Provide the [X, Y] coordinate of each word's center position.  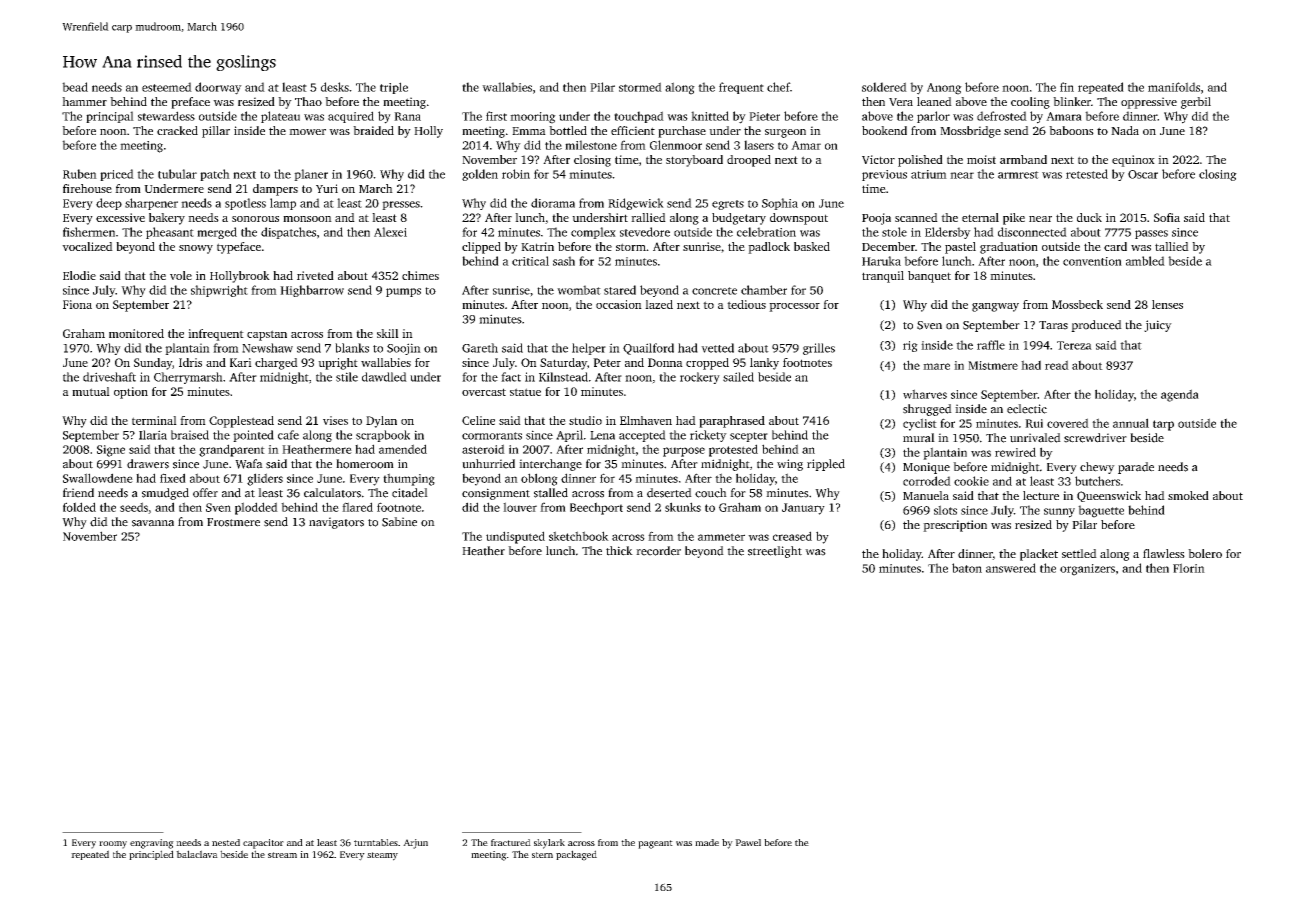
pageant [655, 844]
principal [110, 117]
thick [619, 551]
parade [1136, 468]
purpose [684, 452]
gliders [265, 479]
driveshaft [109, 377]
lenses [1167, 304]
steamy [382, 856]
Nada [1125, 130]
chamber [764, 290]
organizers [1087, 570]
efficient [633, 130]
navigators [336, 523]
